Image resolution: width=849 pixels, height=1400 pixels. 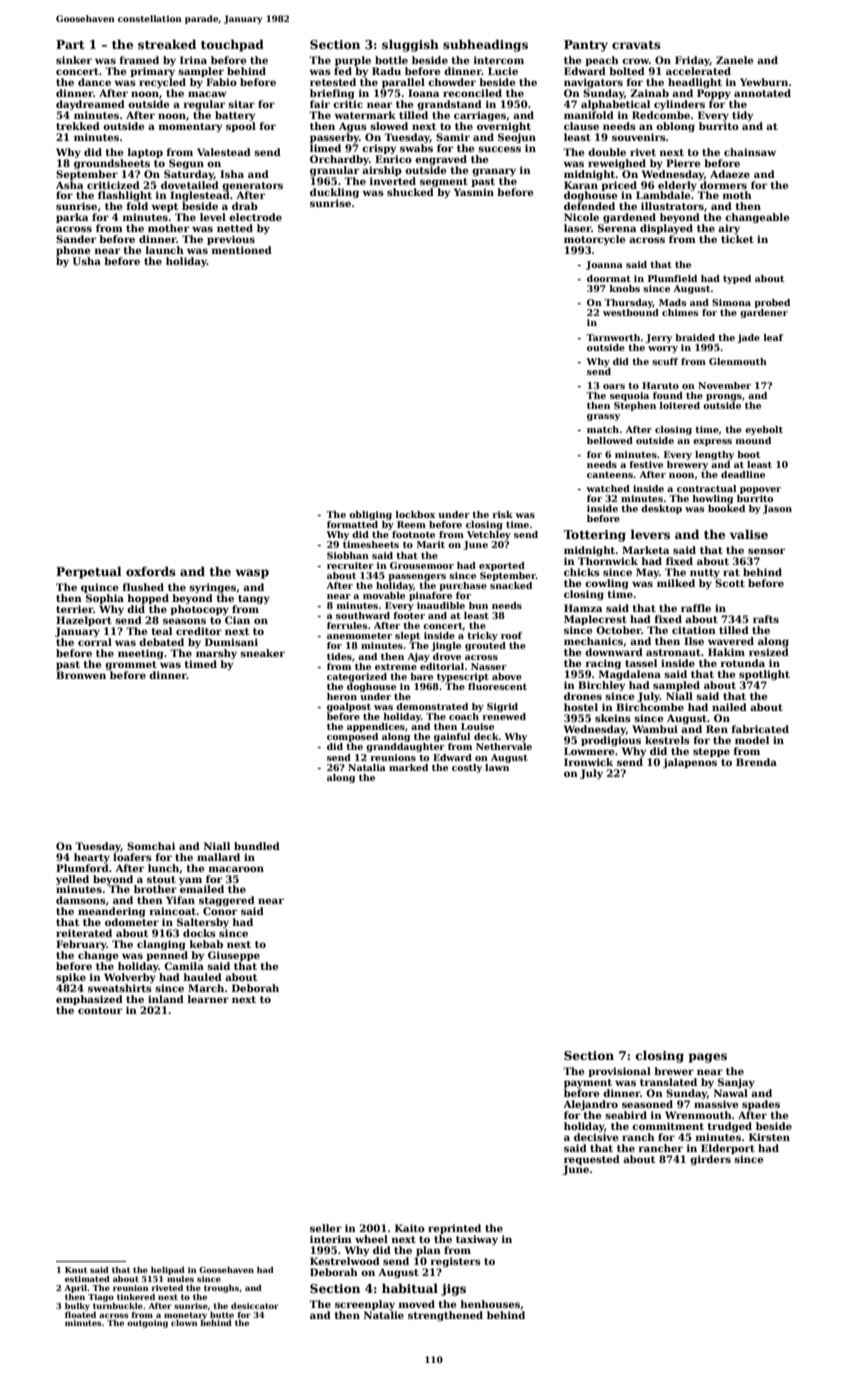 I want to click on bundled, so click(x=257, y=846).
